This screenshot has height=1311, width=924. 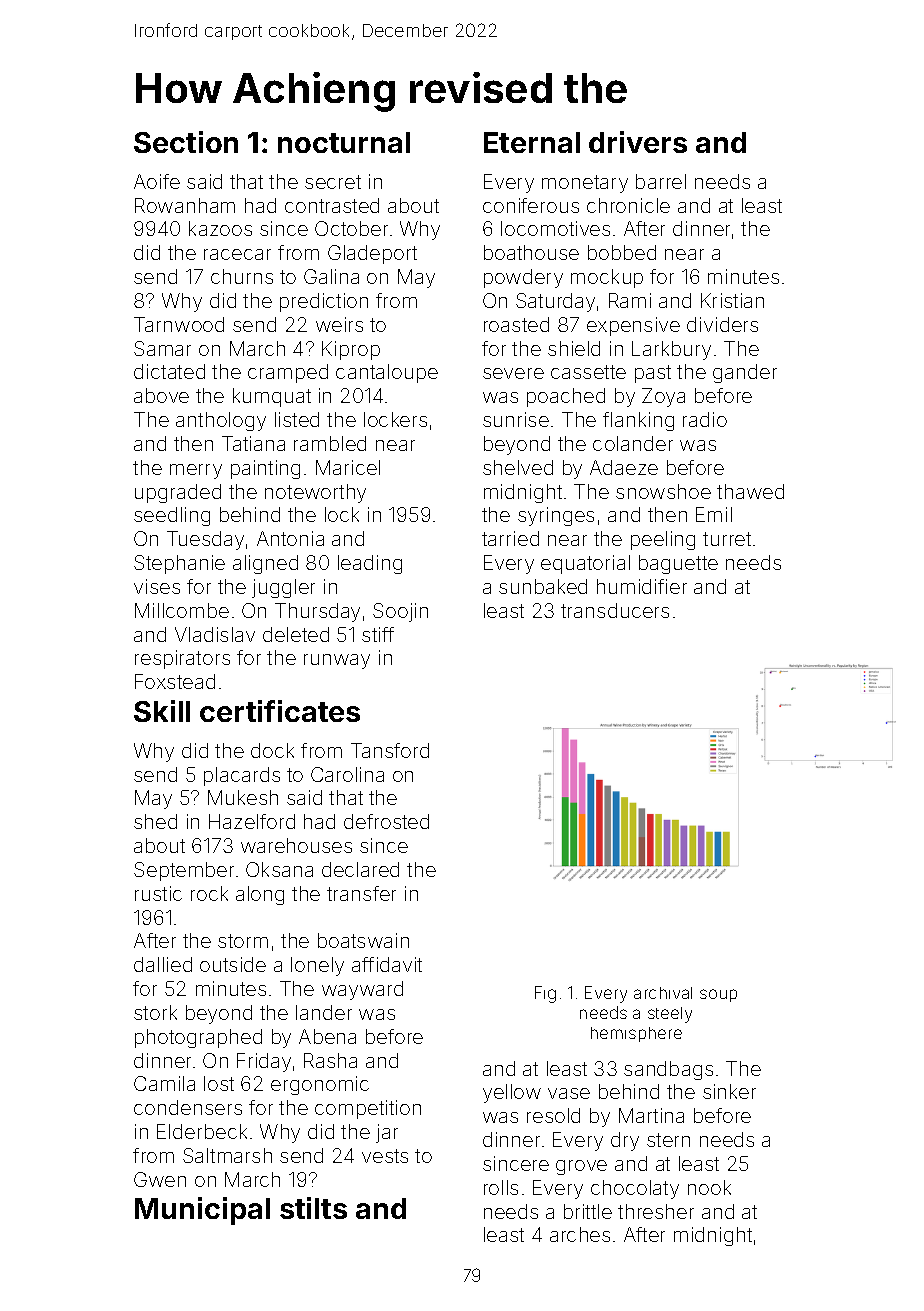 I want to click on Eternal, so click(x=532, y=142).
